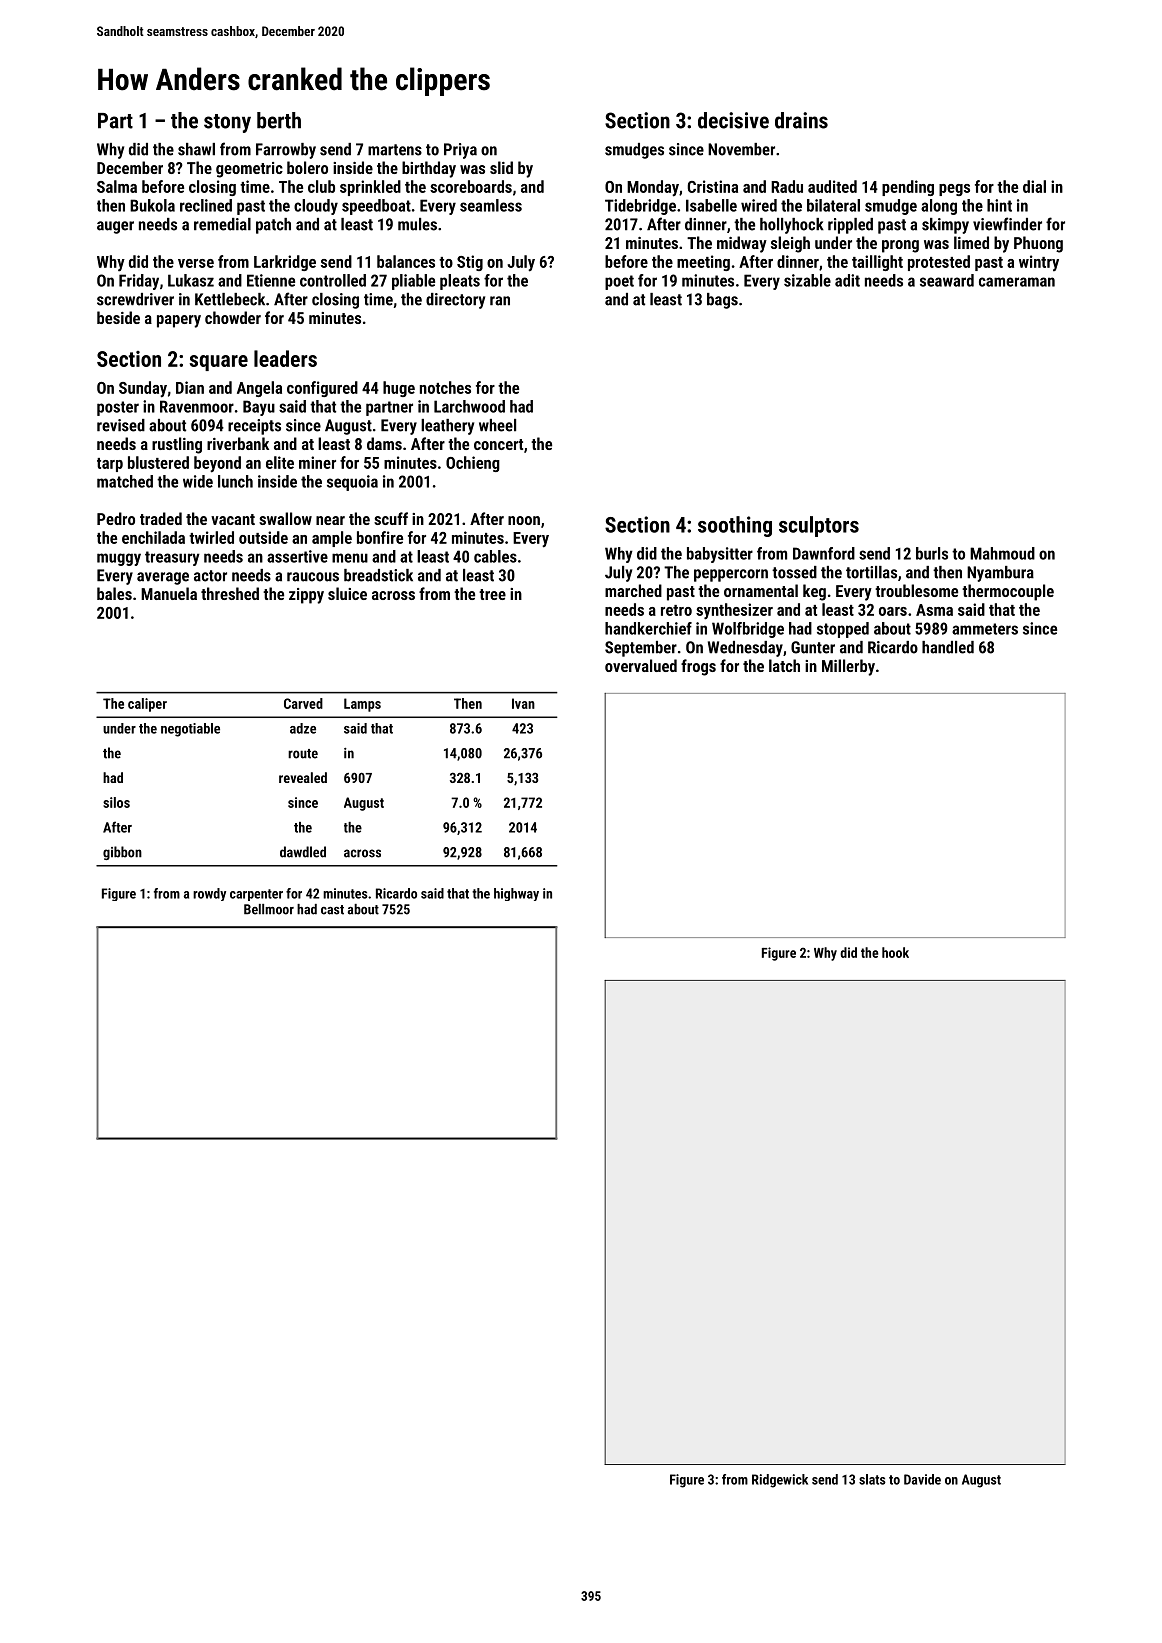  Describe the element at coordinates (872, 1479) in the screenshot. I see `slats` at that location.
